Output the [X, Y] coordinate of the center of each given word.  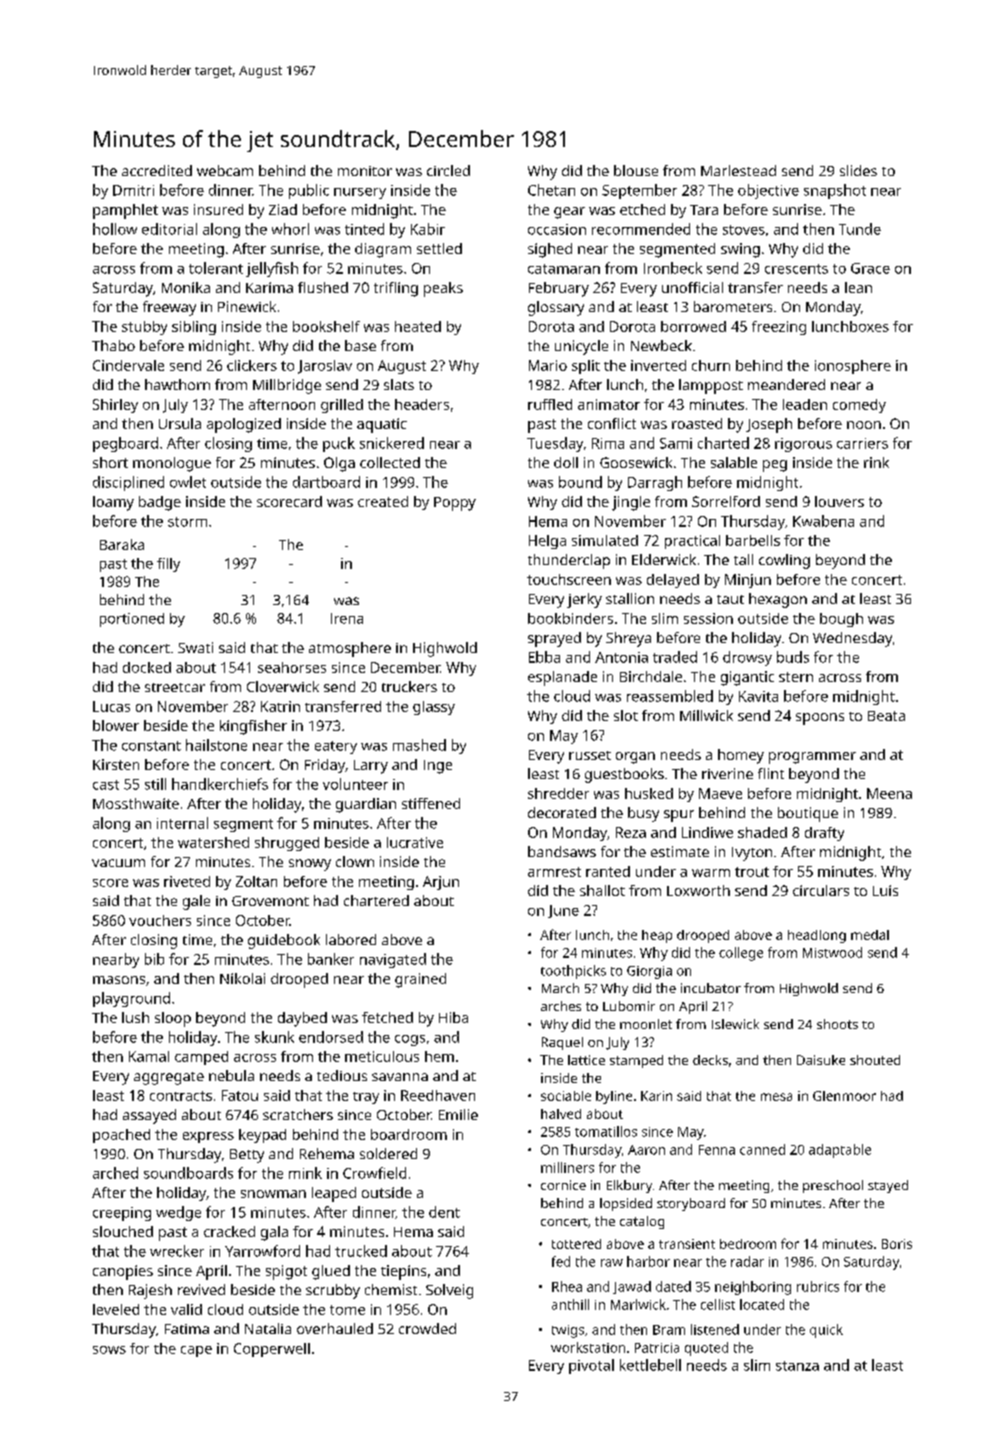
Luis [885, 890]
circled [448, 170]
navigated [393, 960]
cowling [784, 561]
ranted [608, 871]
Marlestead [738, 170]
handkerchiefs [220, 784]
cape [196, 1351]
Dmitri [133, 190]
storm [187, 522]
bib [154, 959]
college [741, 954]
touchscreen [569, 579]
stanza [797, 1366]
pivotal [591, 1366]
